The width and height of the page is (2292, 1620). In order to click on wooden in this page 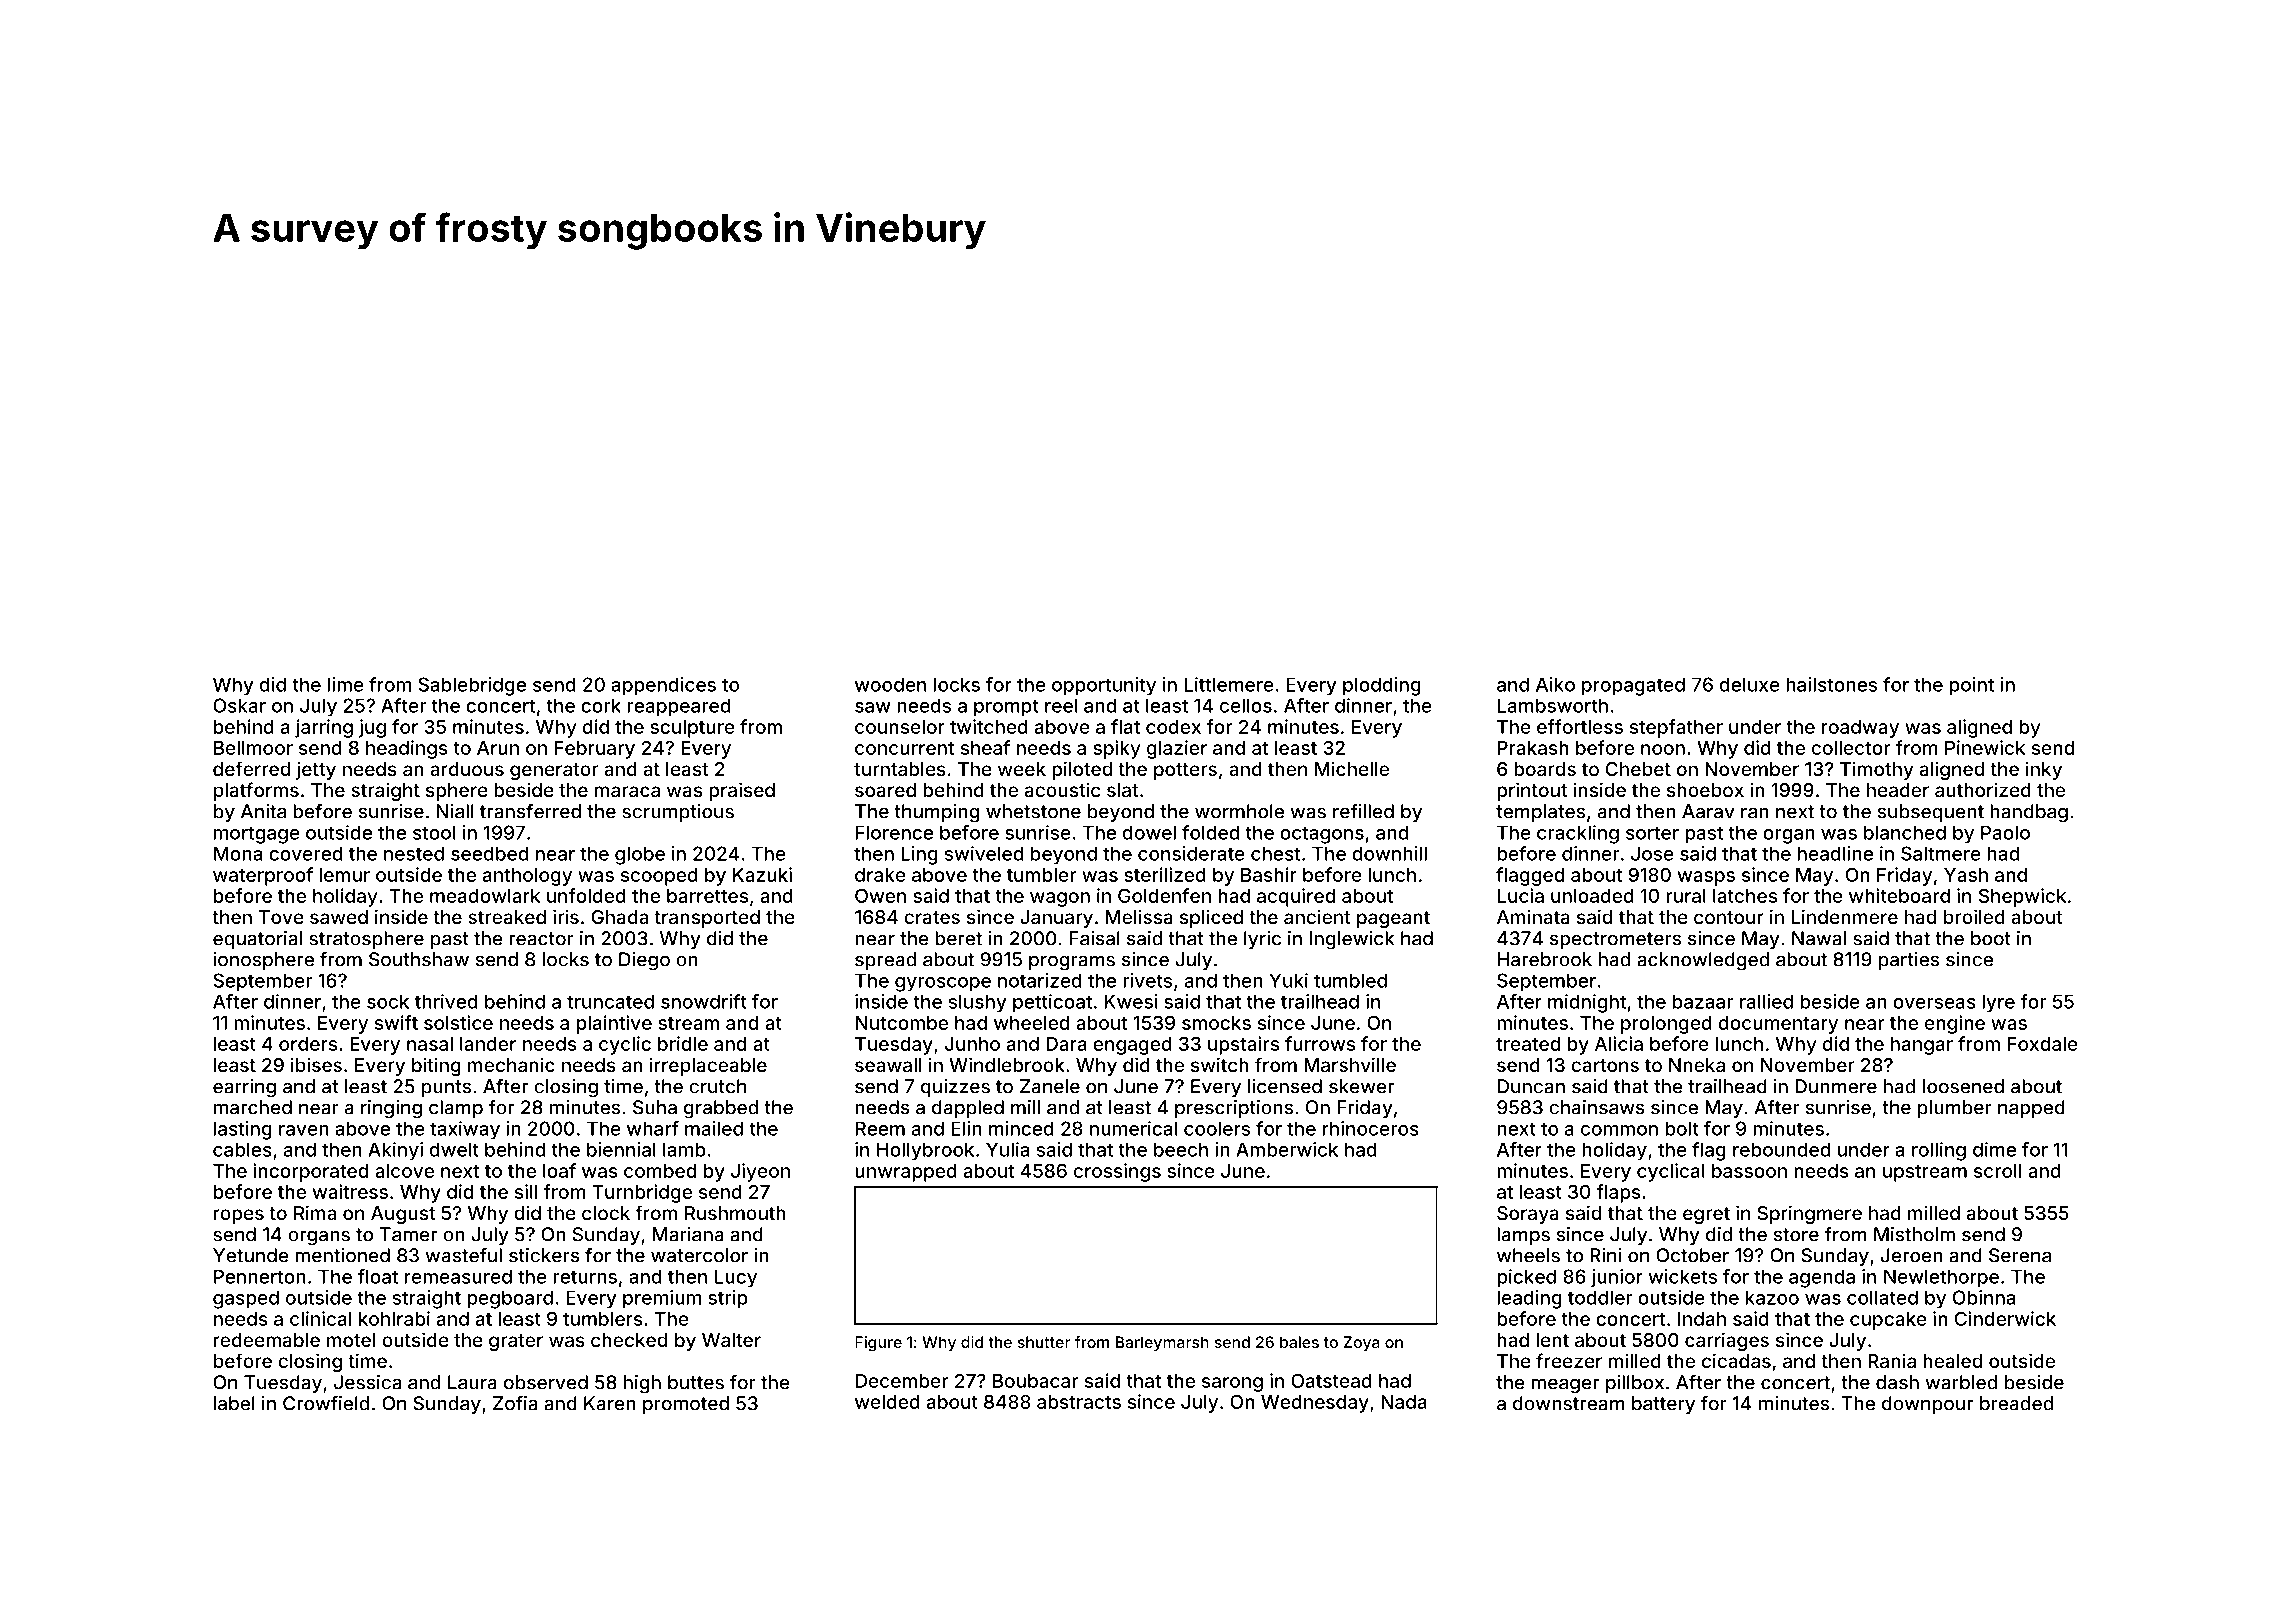, I will do `click(890, 684)`.
